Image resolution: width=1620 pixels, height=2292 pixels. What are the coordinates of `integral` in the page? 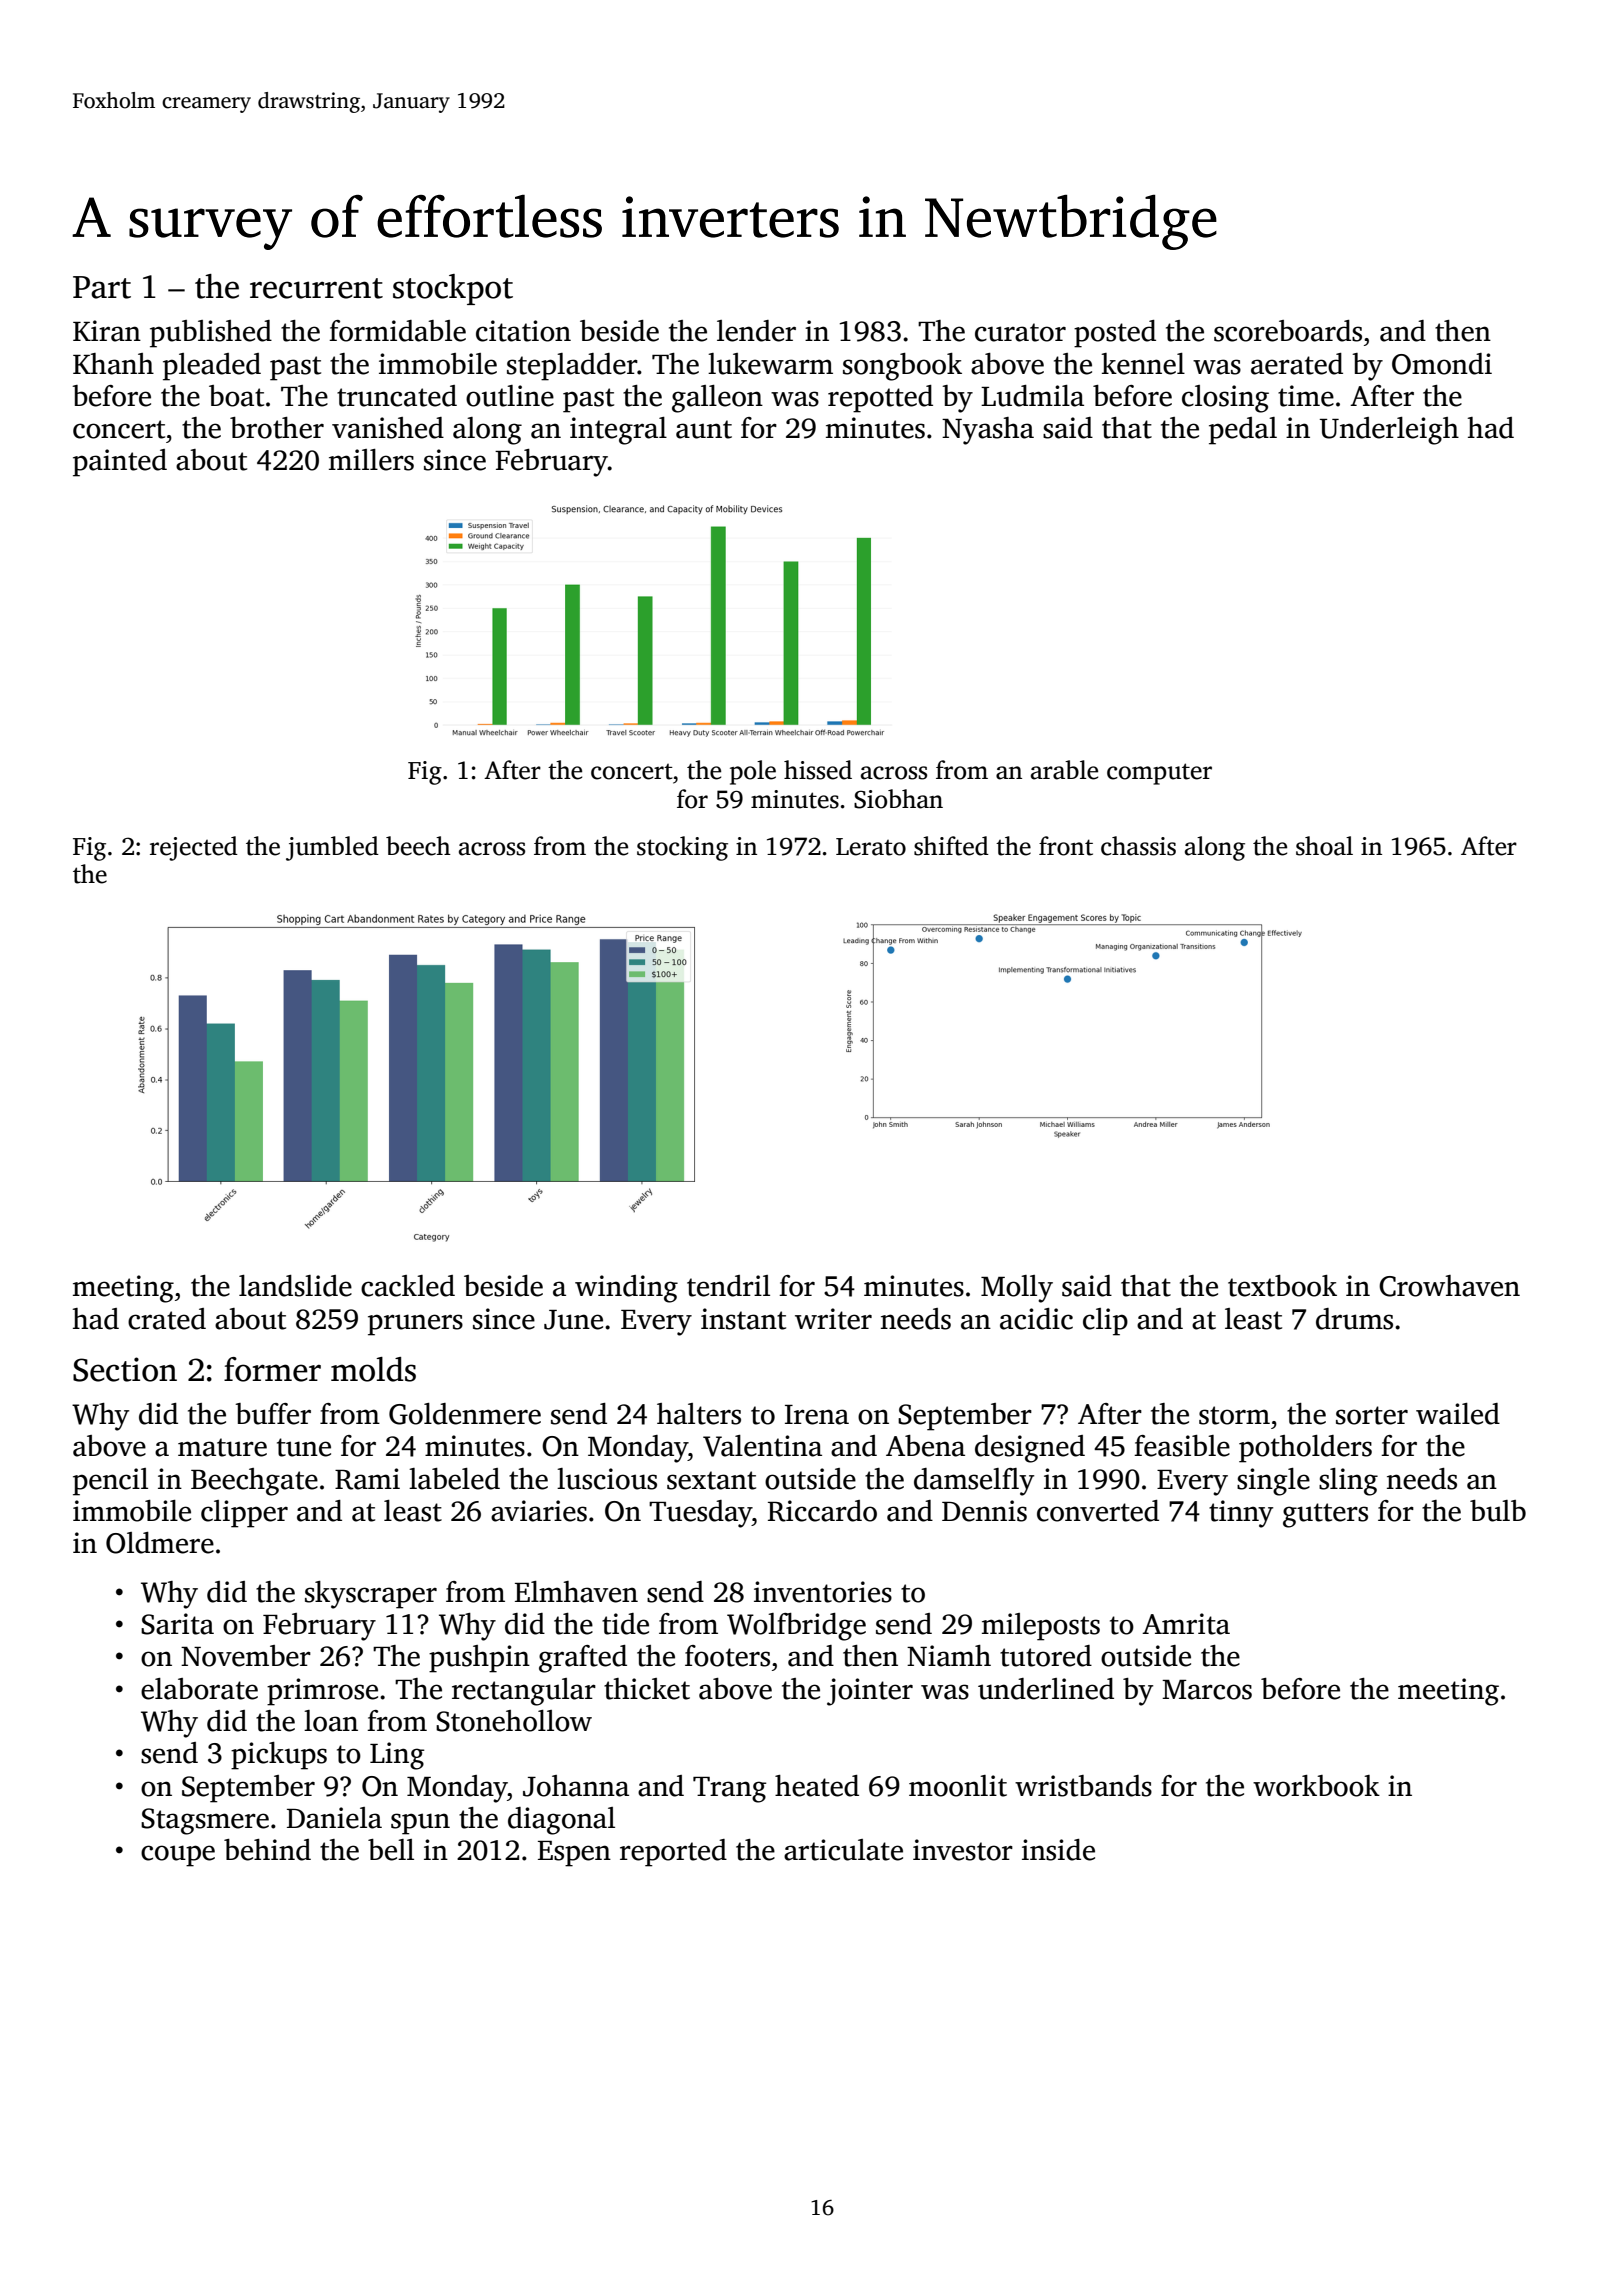 It's located at (618, 431).
